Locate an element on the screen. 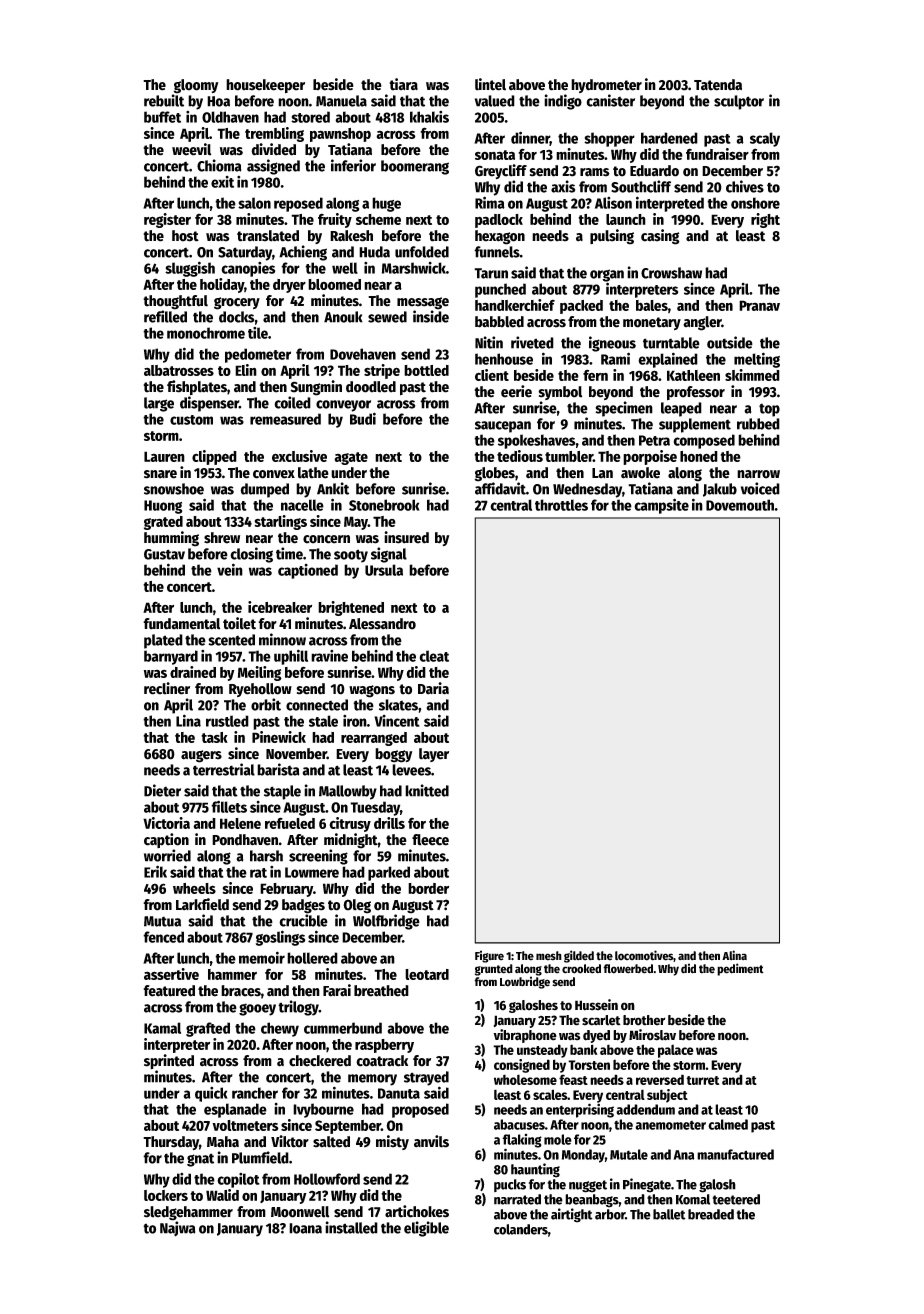 This screenshot has height=1314, width=924. grunted is located at coordinates (494, 970).
